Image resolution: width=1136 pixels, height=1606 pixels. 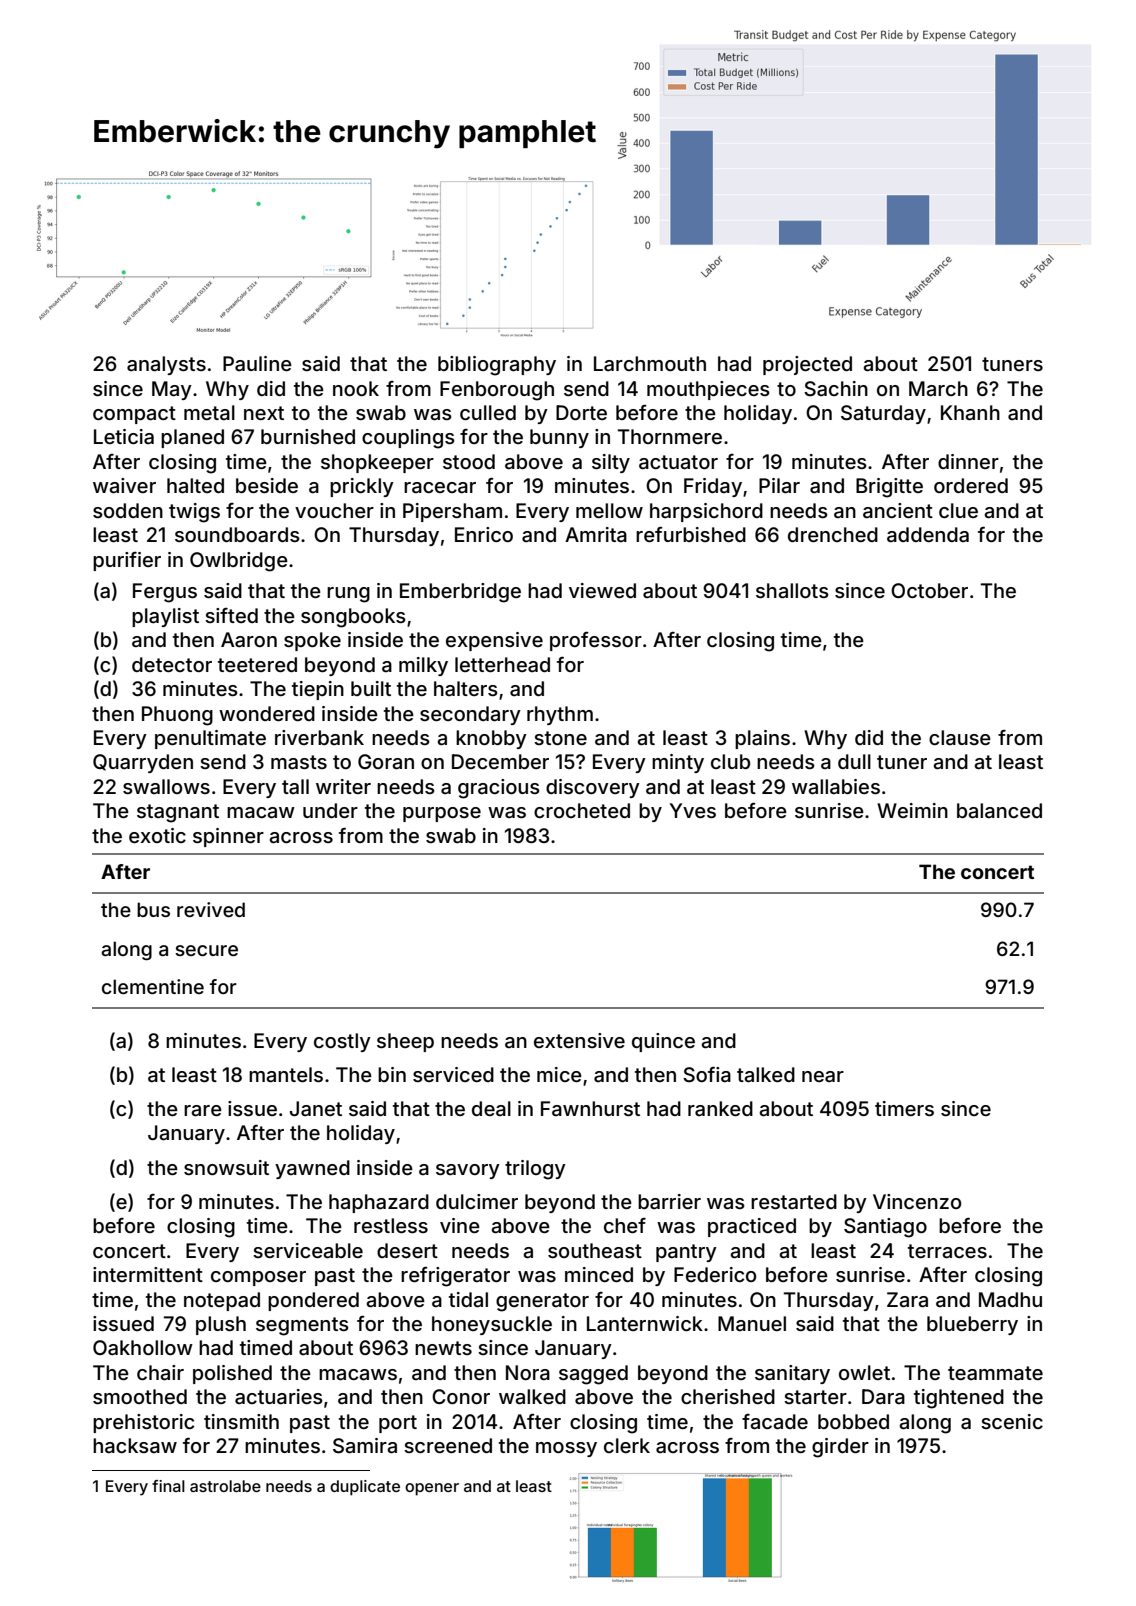 I want to click on bunny, so click(x=559, y=438).
